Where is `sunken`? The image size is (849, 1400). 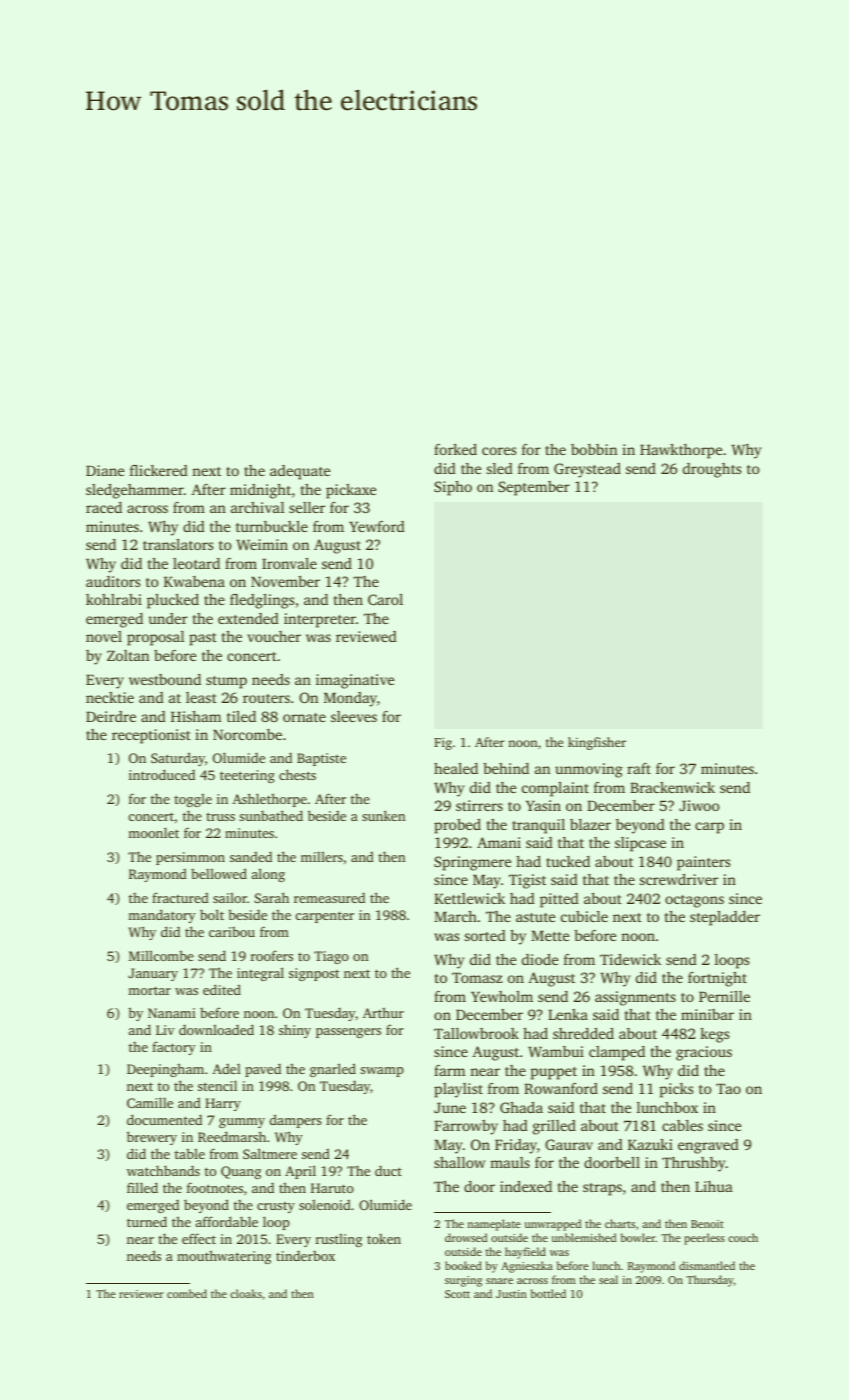 sunken is located at coordinates (383, 815).
